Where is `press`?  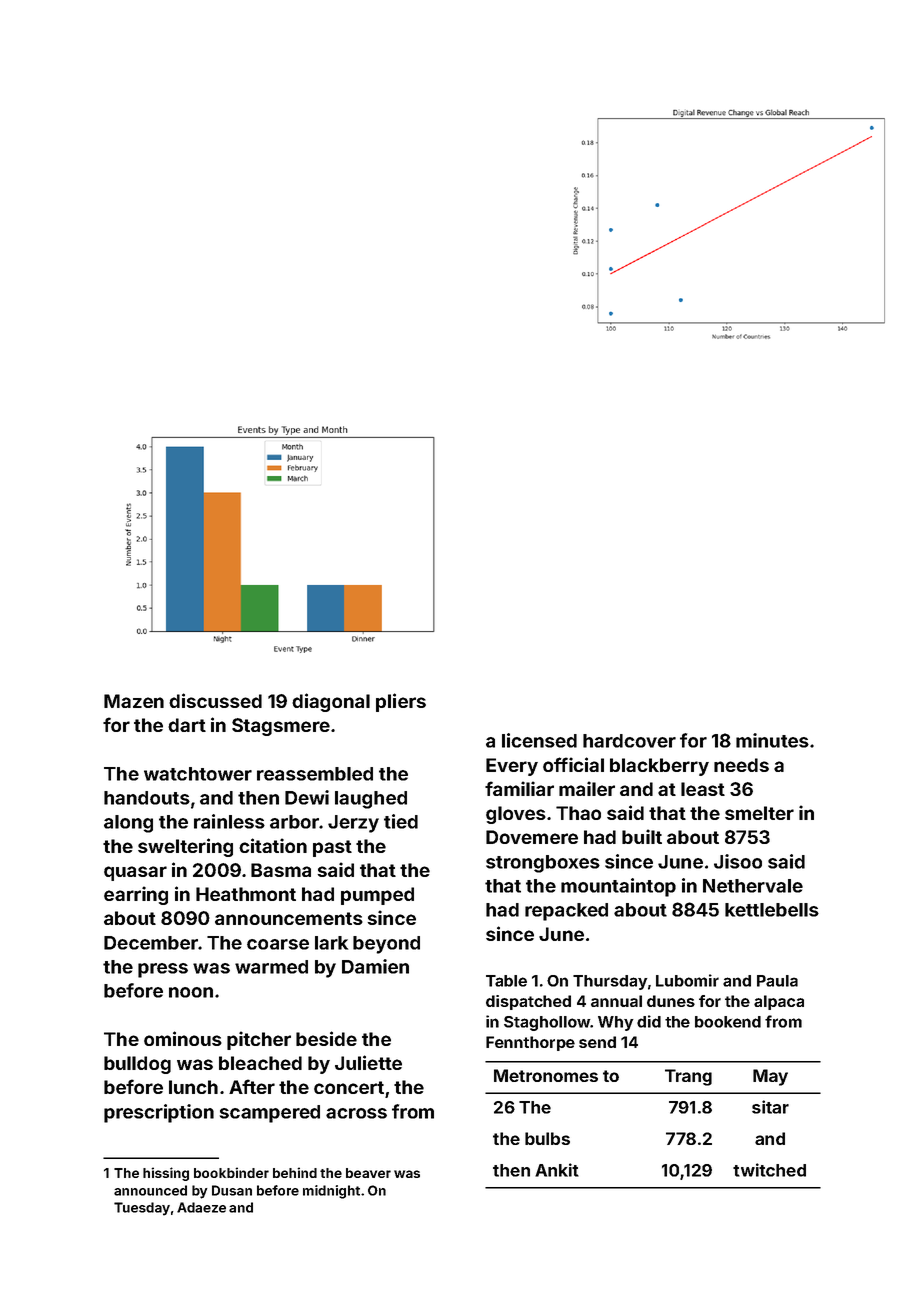 press is located at coordinates (163, 970).
